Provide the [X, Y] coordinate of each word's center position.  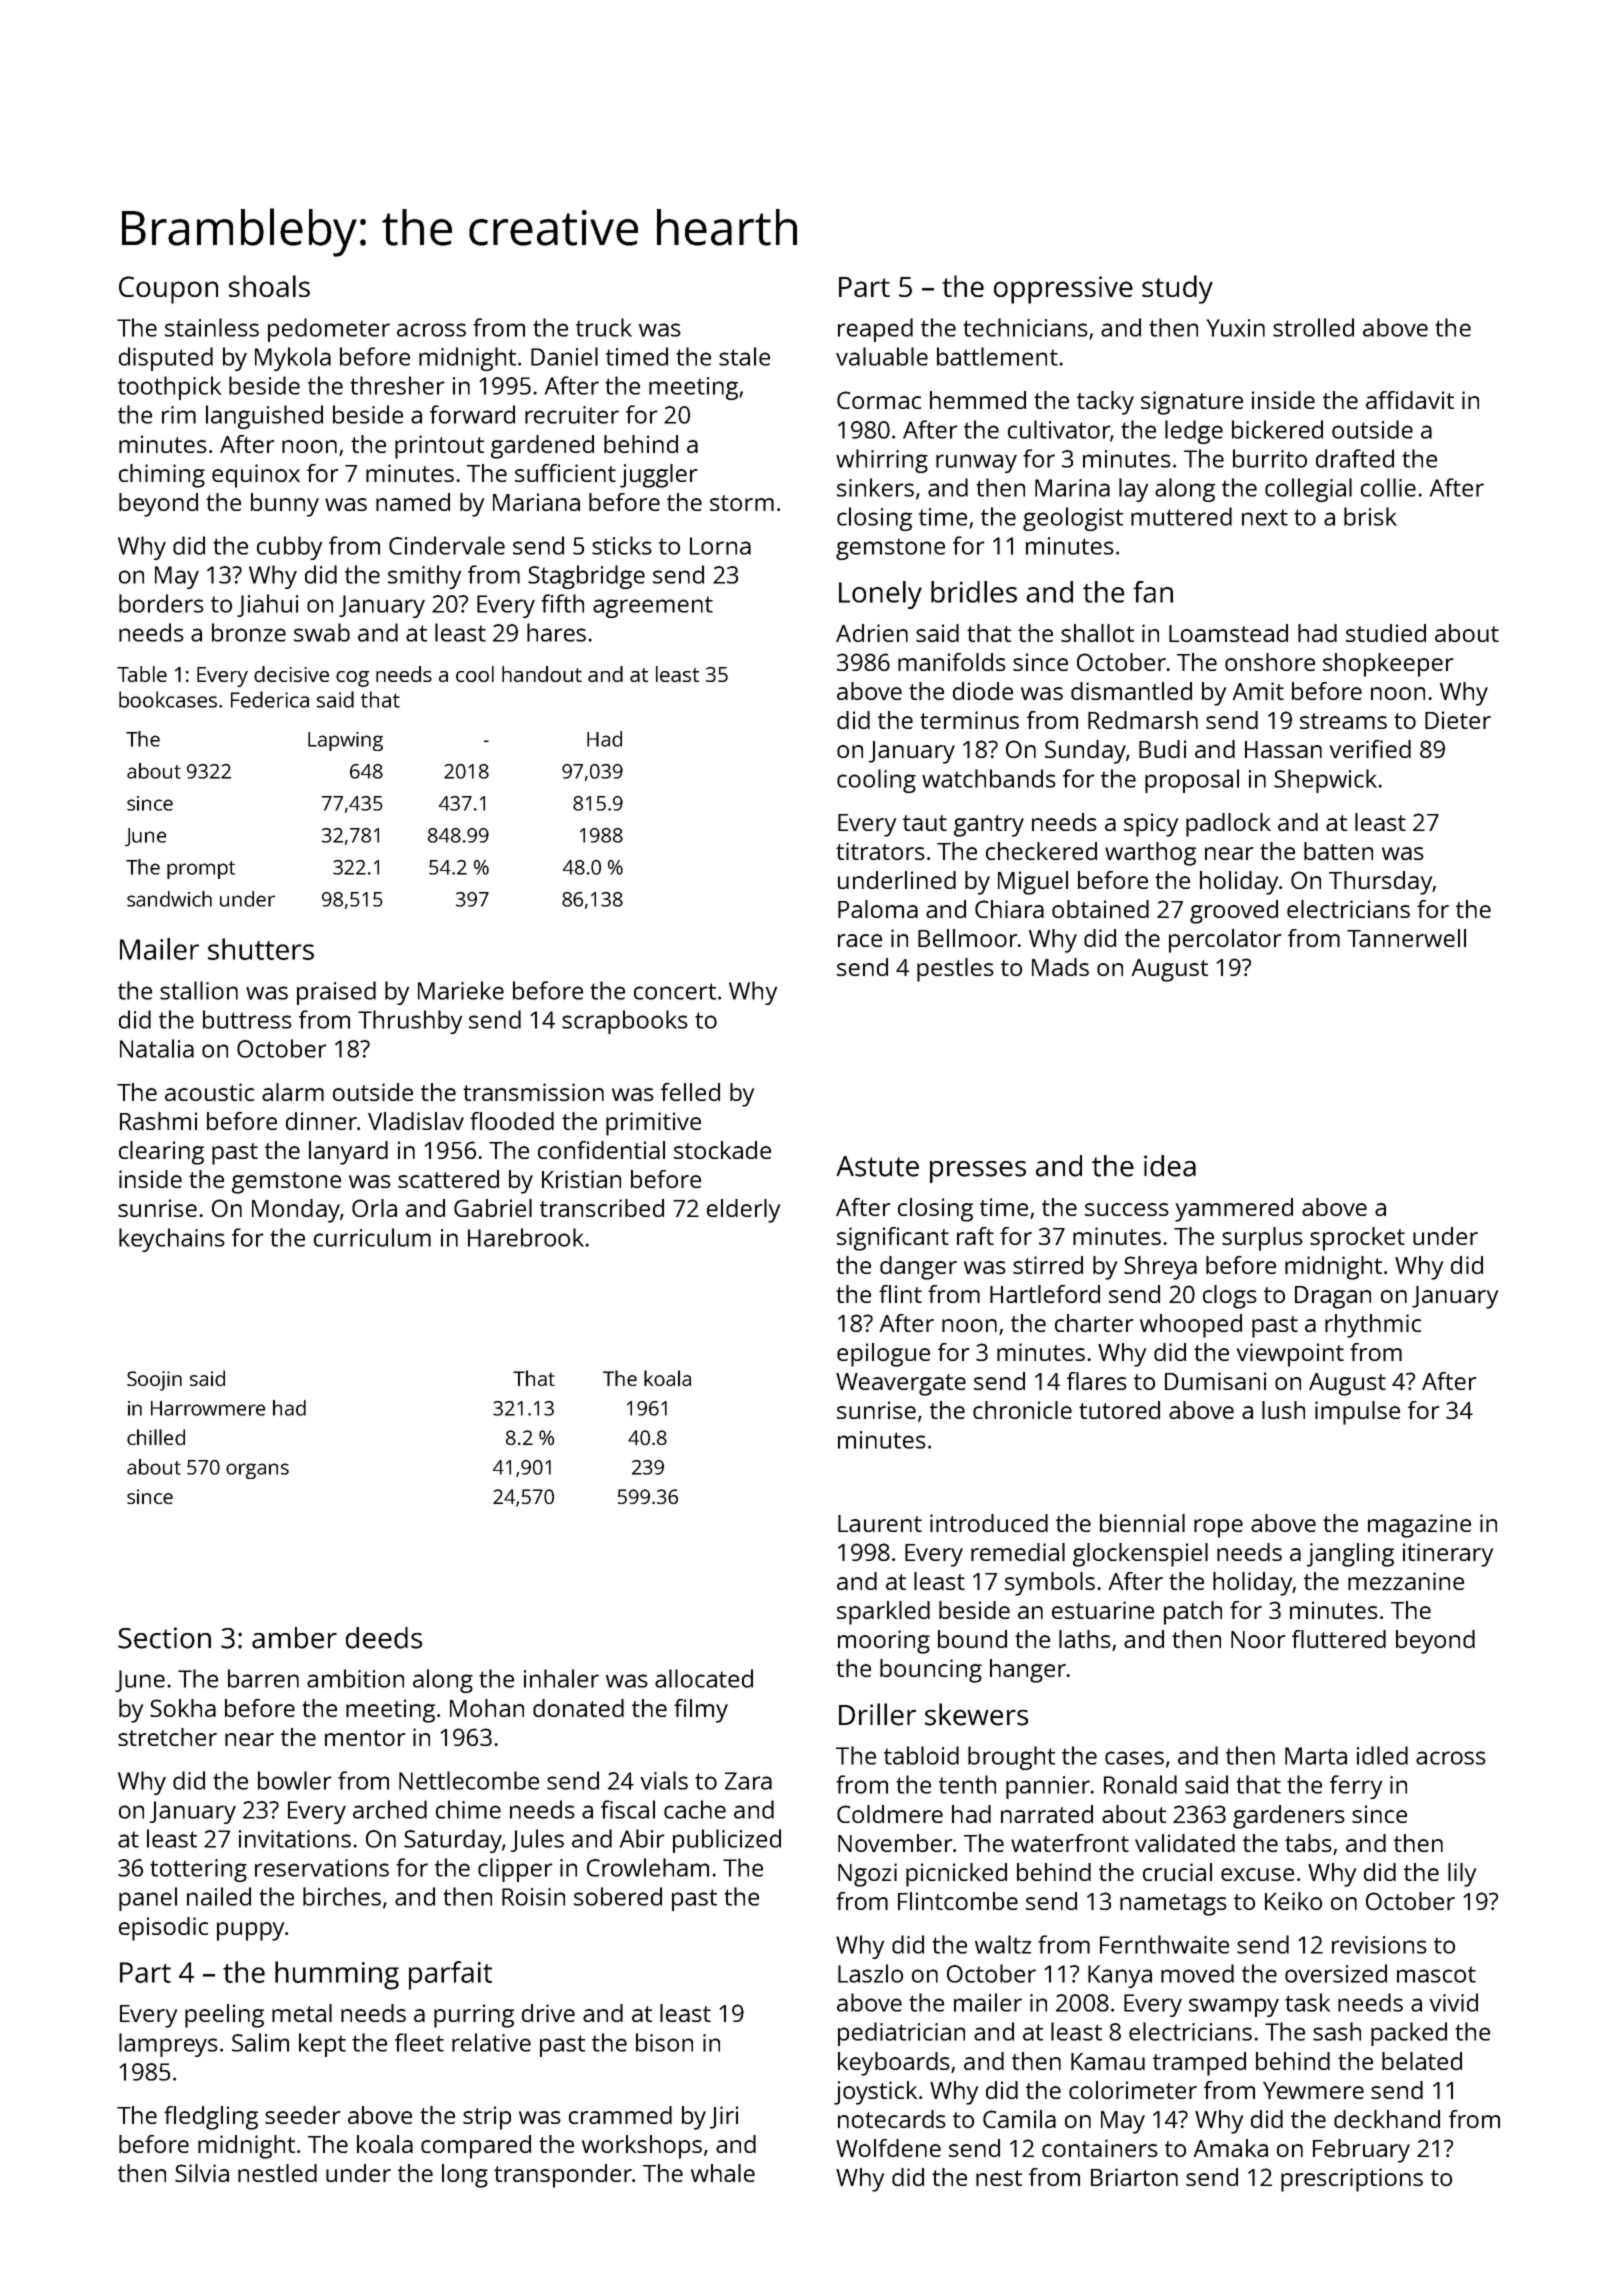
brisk [1370, 516]
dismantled [1131, 691]
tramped [1199, 2064]
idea [1170, 1166]
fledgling [211, 2118]
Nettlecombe [469, 1780]
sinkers [875, 487]
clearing [161, 1153]
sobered [618, 1896]
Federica [270, 699]
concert [675, 991]
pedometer [329, 330]
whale [723, 2173]
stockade [722, 1150]
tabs [1308, 1843]
